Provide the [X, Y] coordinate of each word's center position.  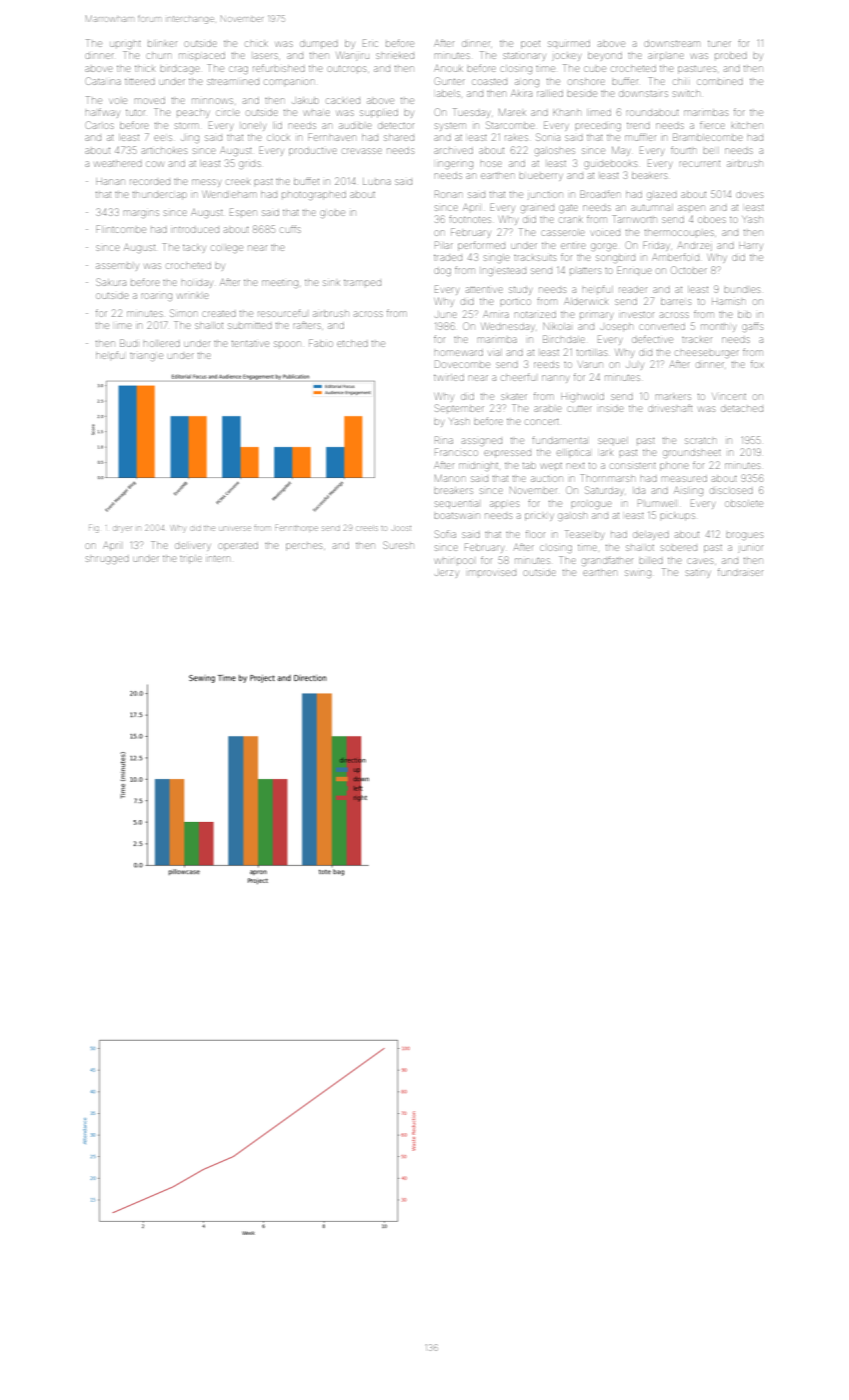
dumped [319, 45]
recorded [150, 182]
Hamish [728, 302]
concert [542, 422]
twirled [449, 377]
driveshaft [670, 408]
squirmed [569, 44]
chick [257, 43]
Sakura [111, 282]
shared [399, 137]
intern [218, 559]
